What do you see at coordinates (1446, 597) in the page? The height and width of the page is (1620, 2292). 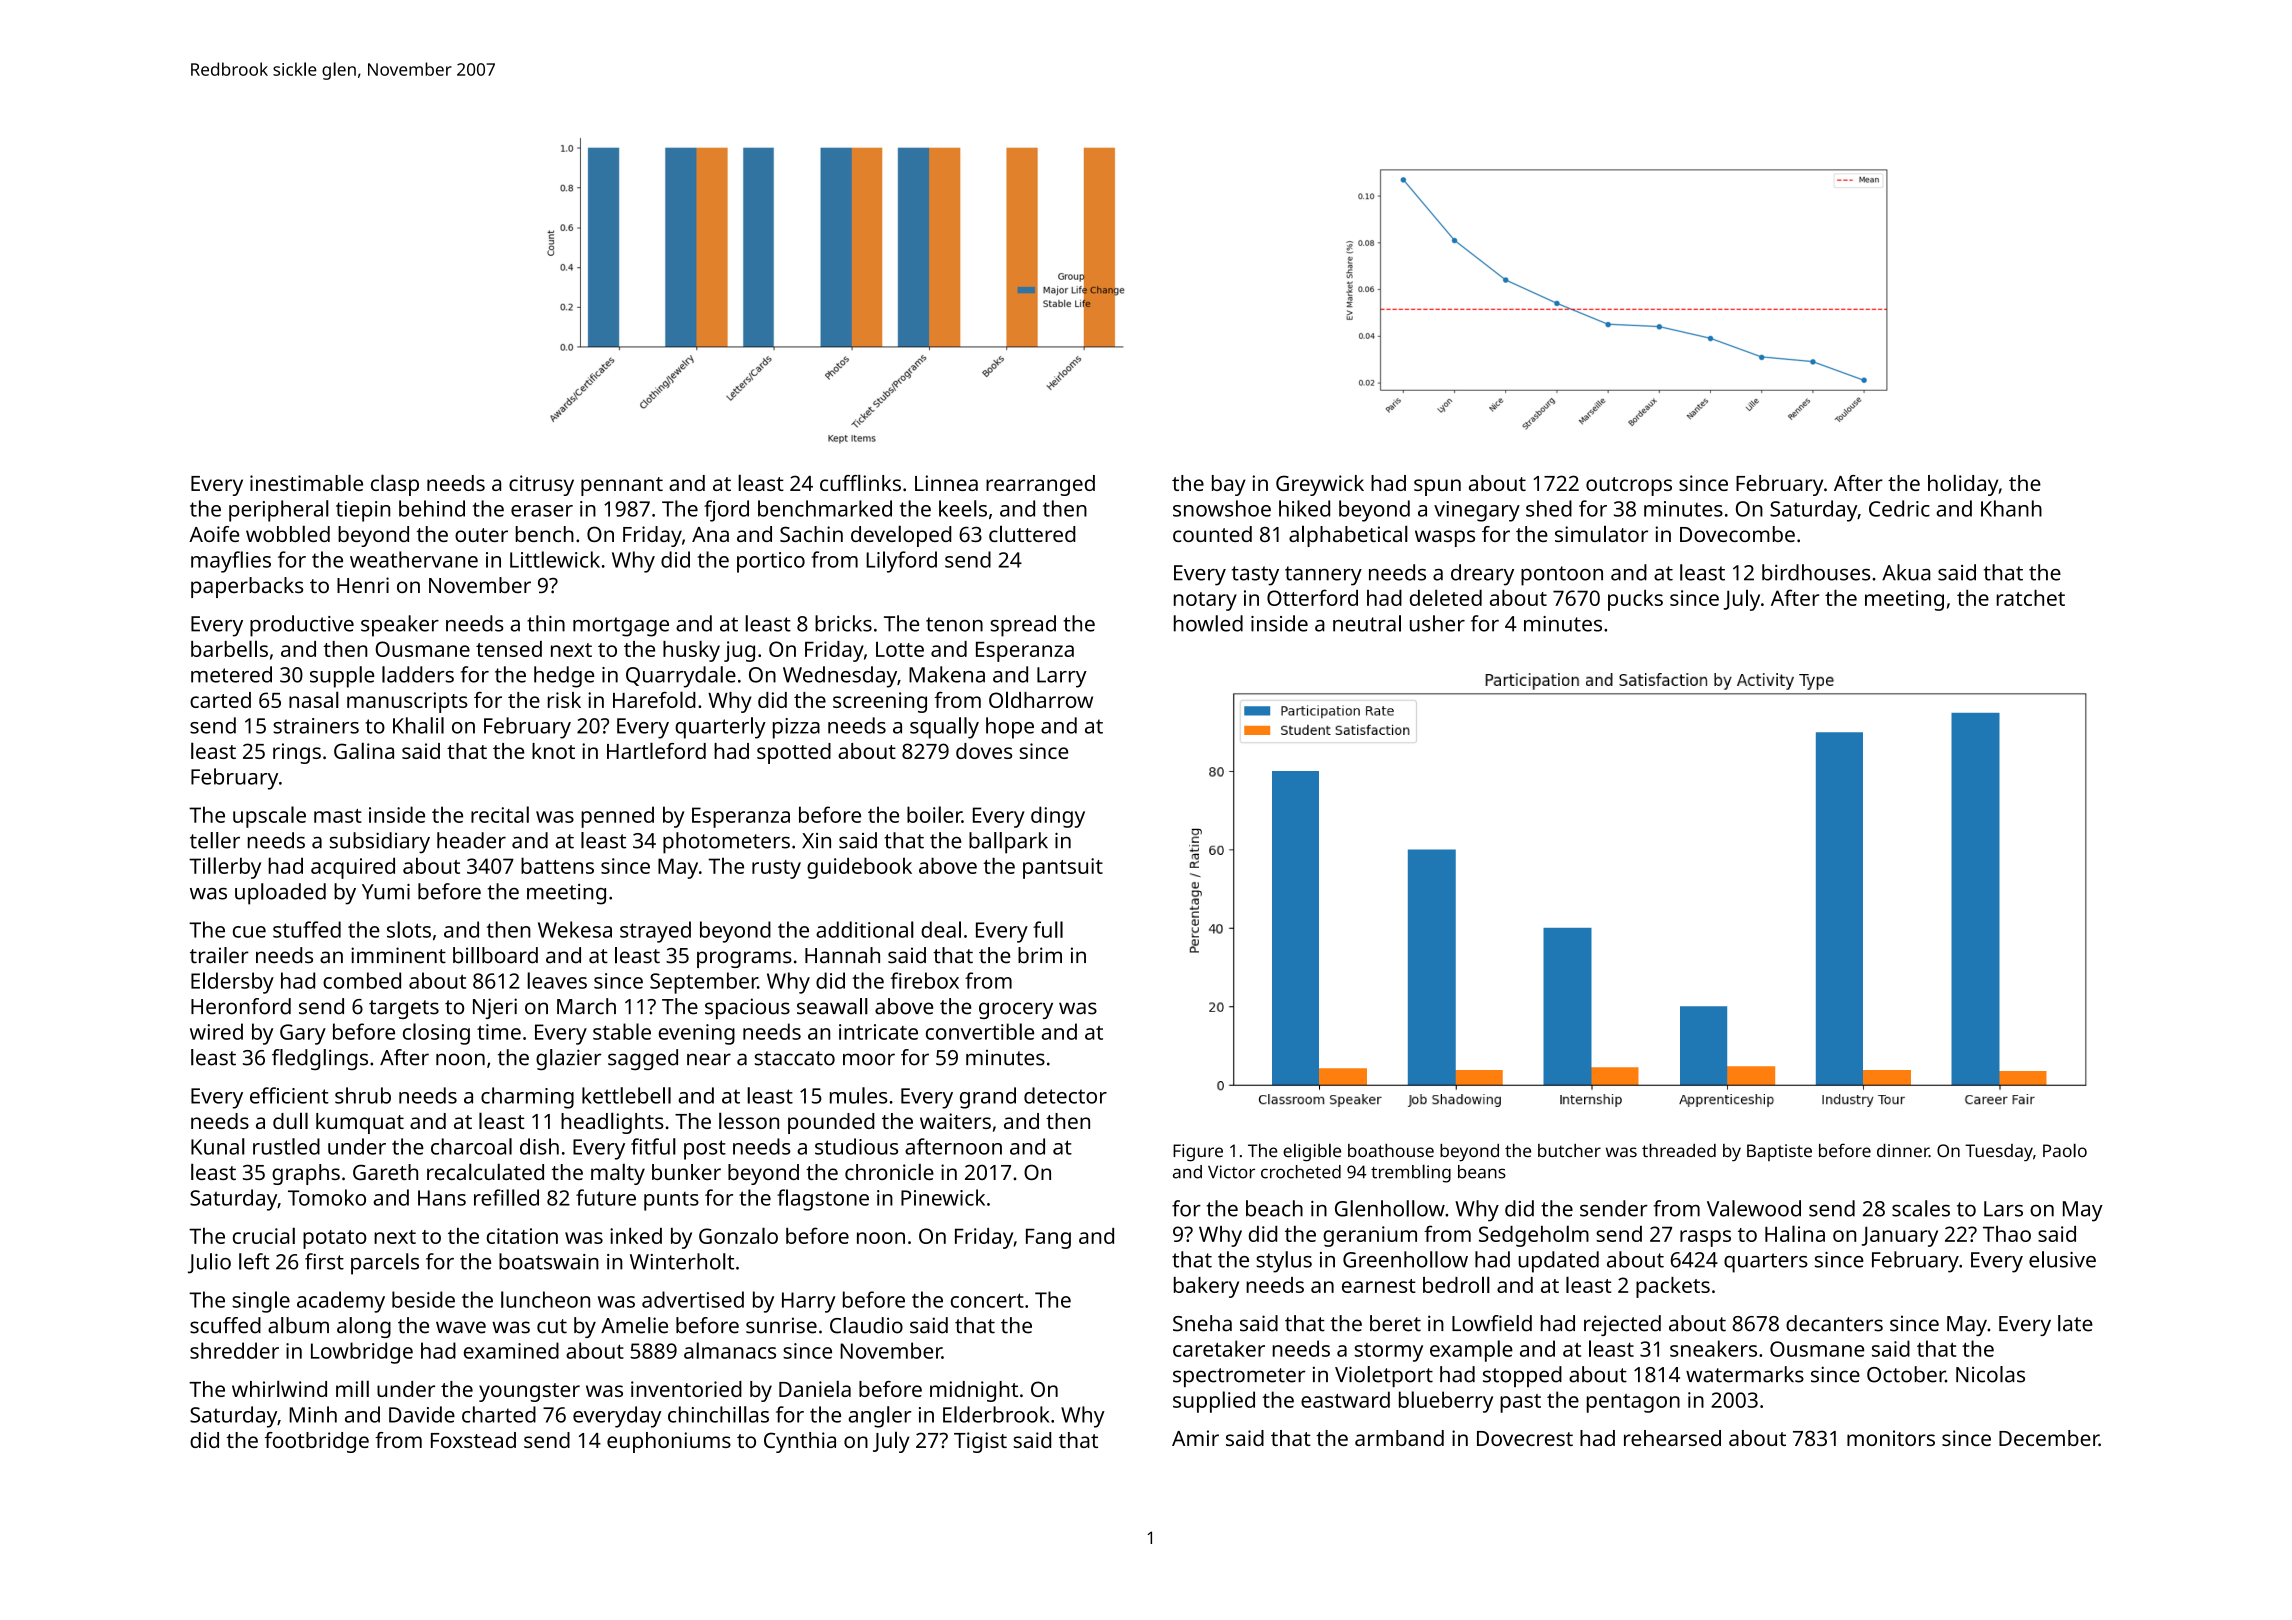 I see `deleted` at bounding box center [1446, 597].
